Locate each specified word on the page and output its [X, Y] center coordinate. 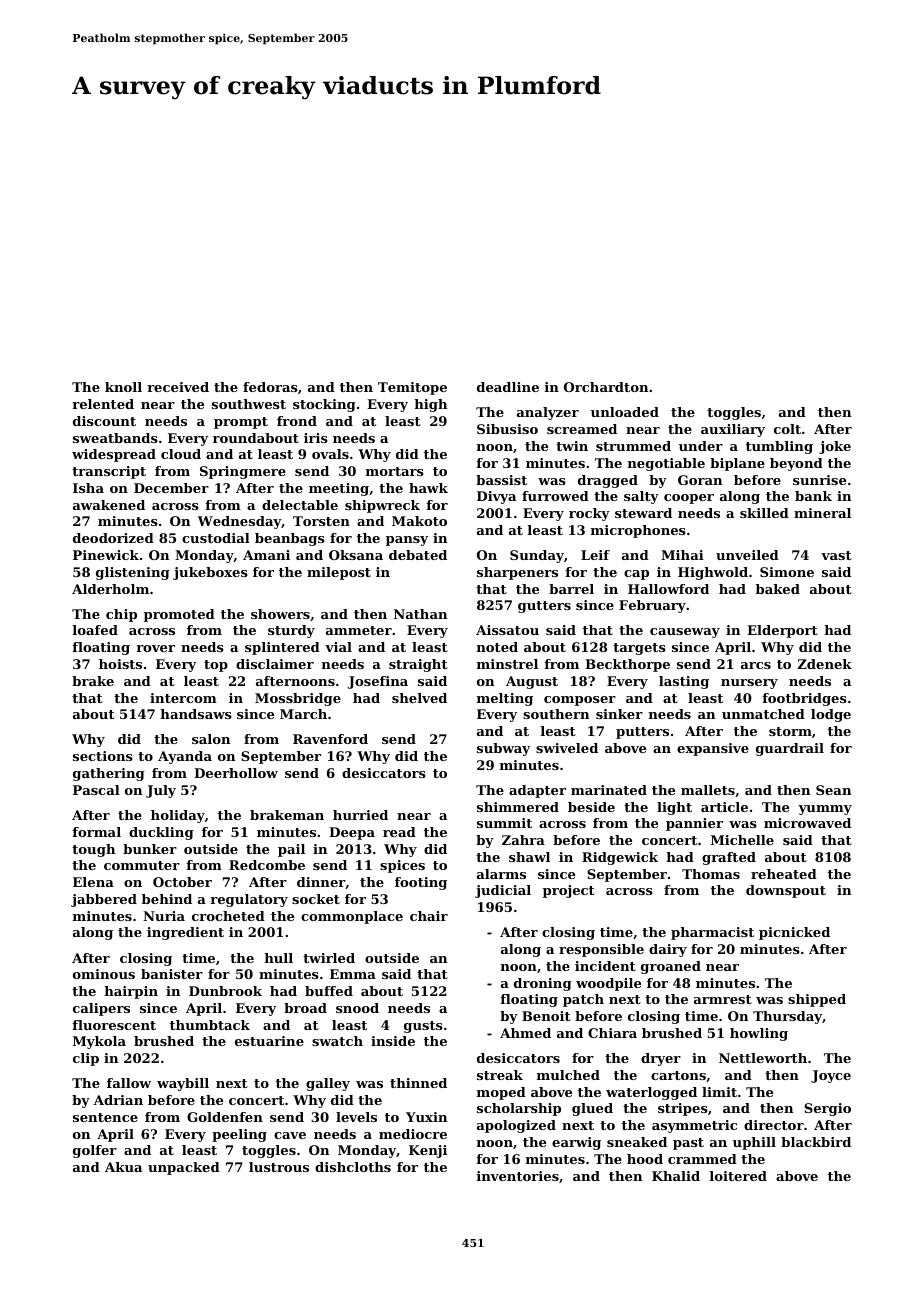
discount [104, 421]
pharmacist [712, 933]
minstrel [507, 664]
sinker [619, 714]
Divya [496, 497]
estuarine [269, 1041]
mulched [568, 1075]
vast [836, 555]
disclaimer [275, 664]
